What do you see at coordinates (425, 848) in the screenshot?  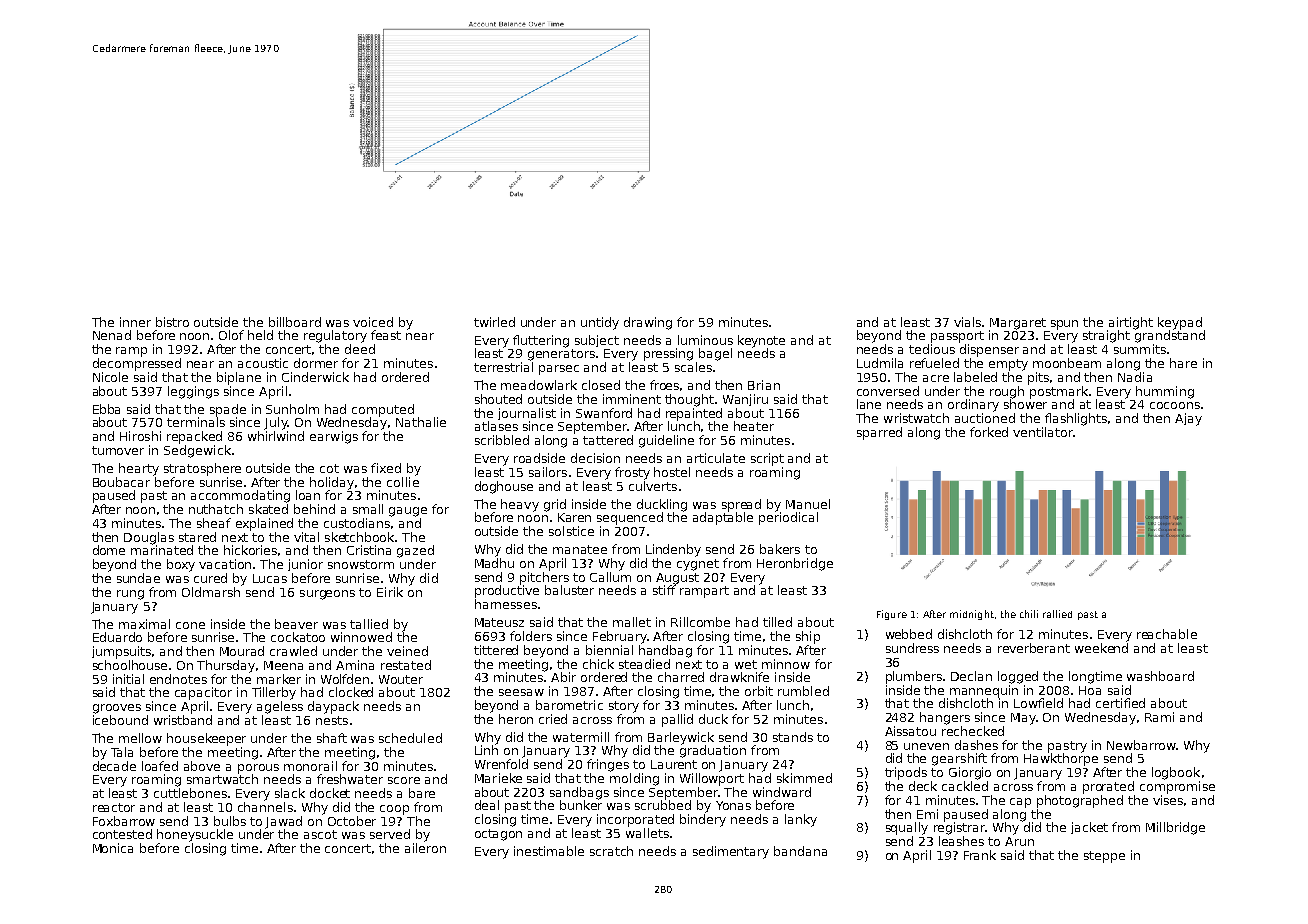 I see `aileron` at bounding box center [425, 848].
